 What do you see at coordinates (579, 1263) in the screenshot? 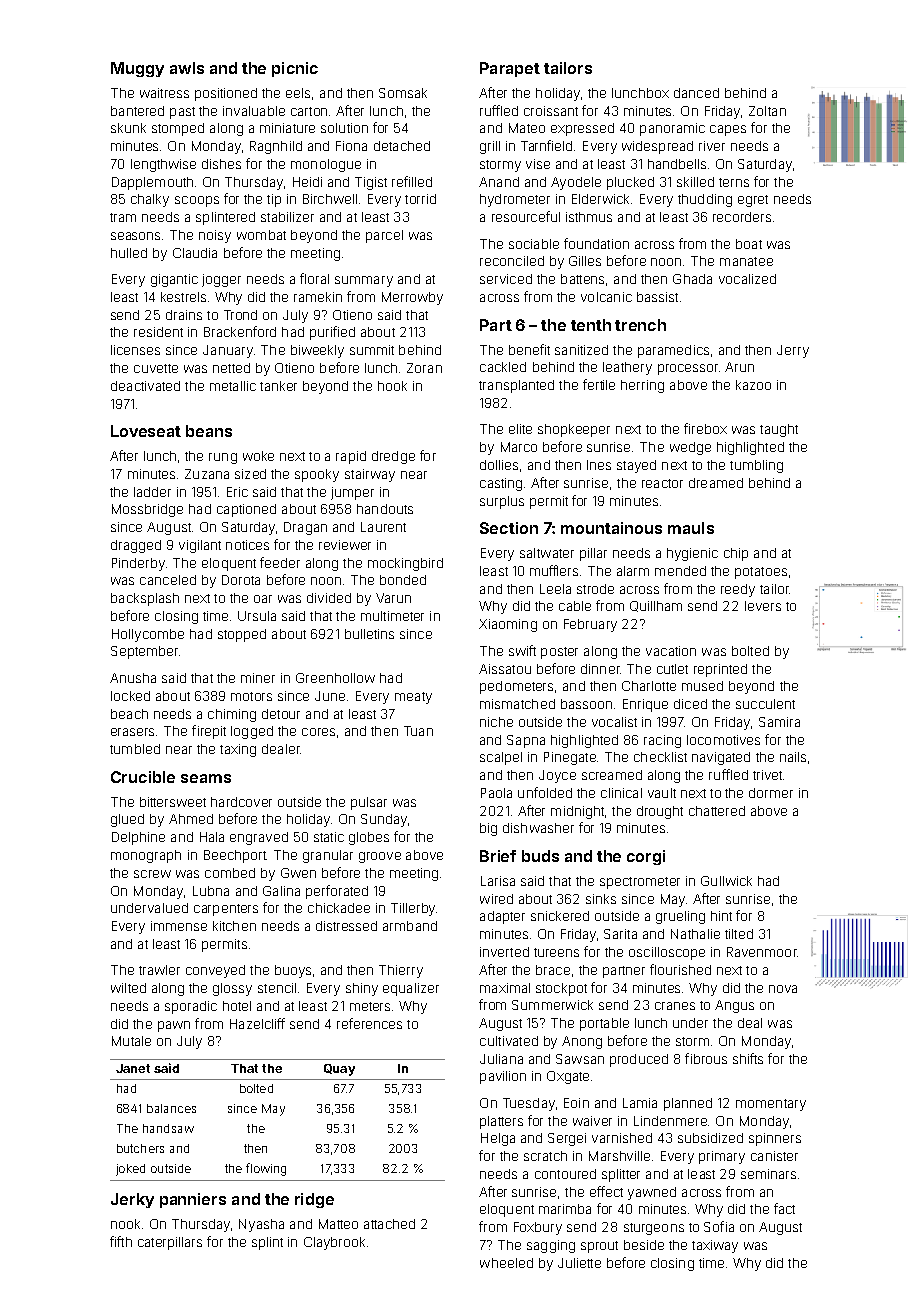
I see `Juliette` at bounding box center [579, 1263].
